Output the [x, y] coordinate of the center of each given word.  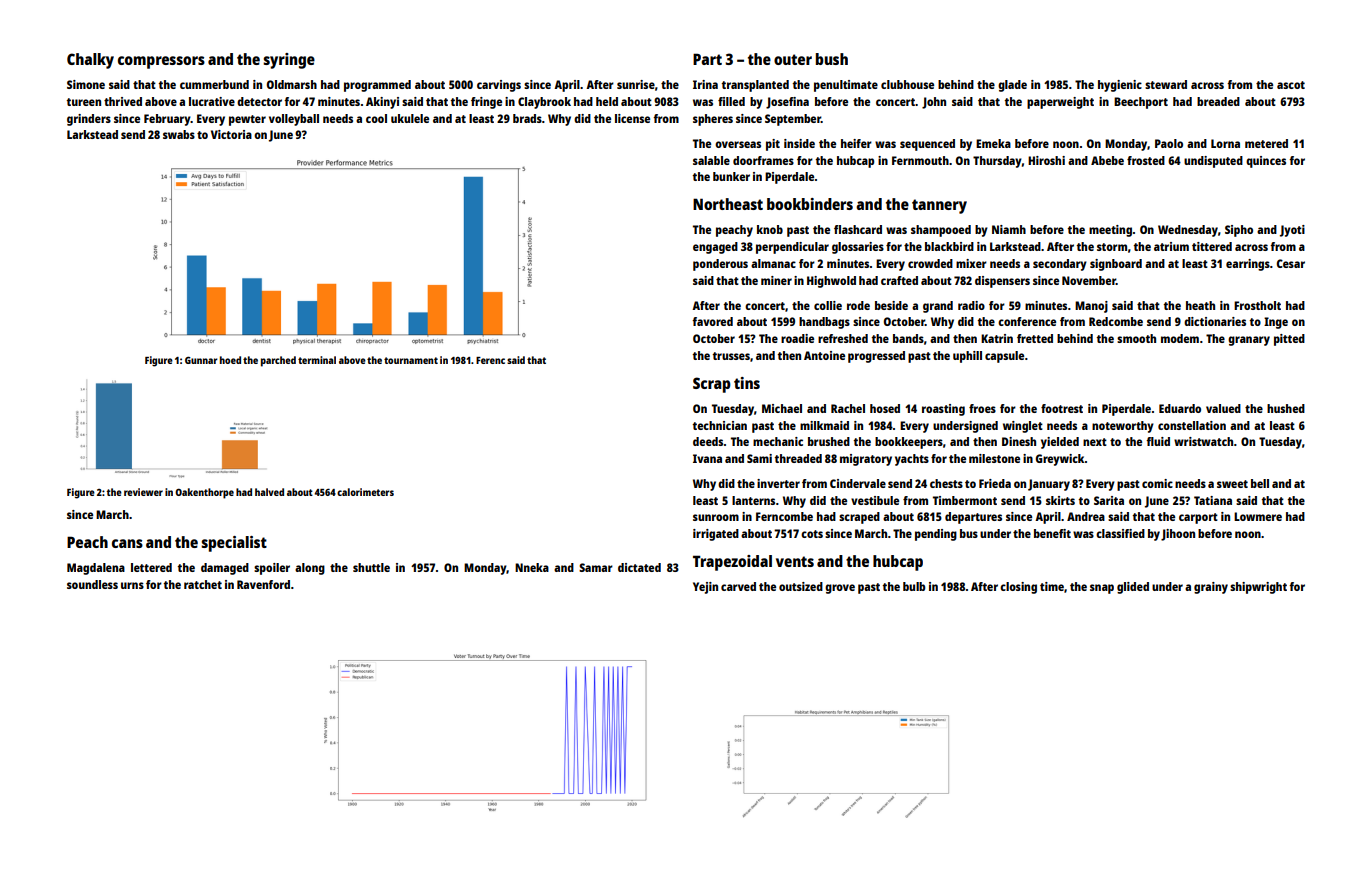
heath [1200, 305]
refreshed [843, 338]
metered [1266, 143]
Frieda [995, 483]
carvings [499, 86]
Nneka [532, 567]
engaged [715, 248]
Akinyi [382, 103]
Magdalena [96, 569]
